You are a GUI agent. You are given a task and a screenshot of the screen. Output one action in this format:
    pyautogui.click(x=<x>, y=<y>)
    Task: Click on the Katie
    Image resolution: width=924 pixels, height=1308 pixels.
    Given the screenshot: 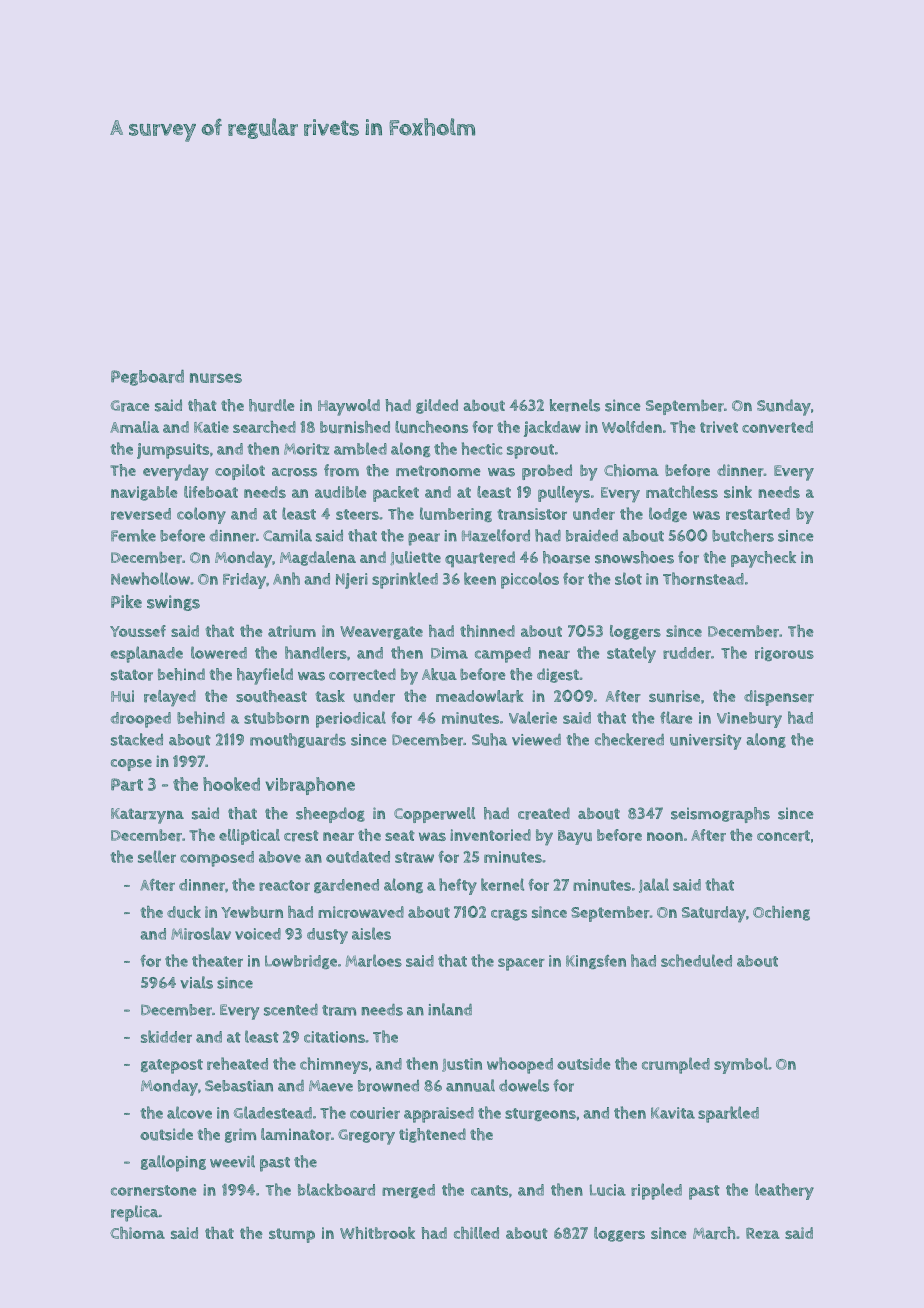 What is the action you would take?
    pyautogui.click(x=211, y=427)
